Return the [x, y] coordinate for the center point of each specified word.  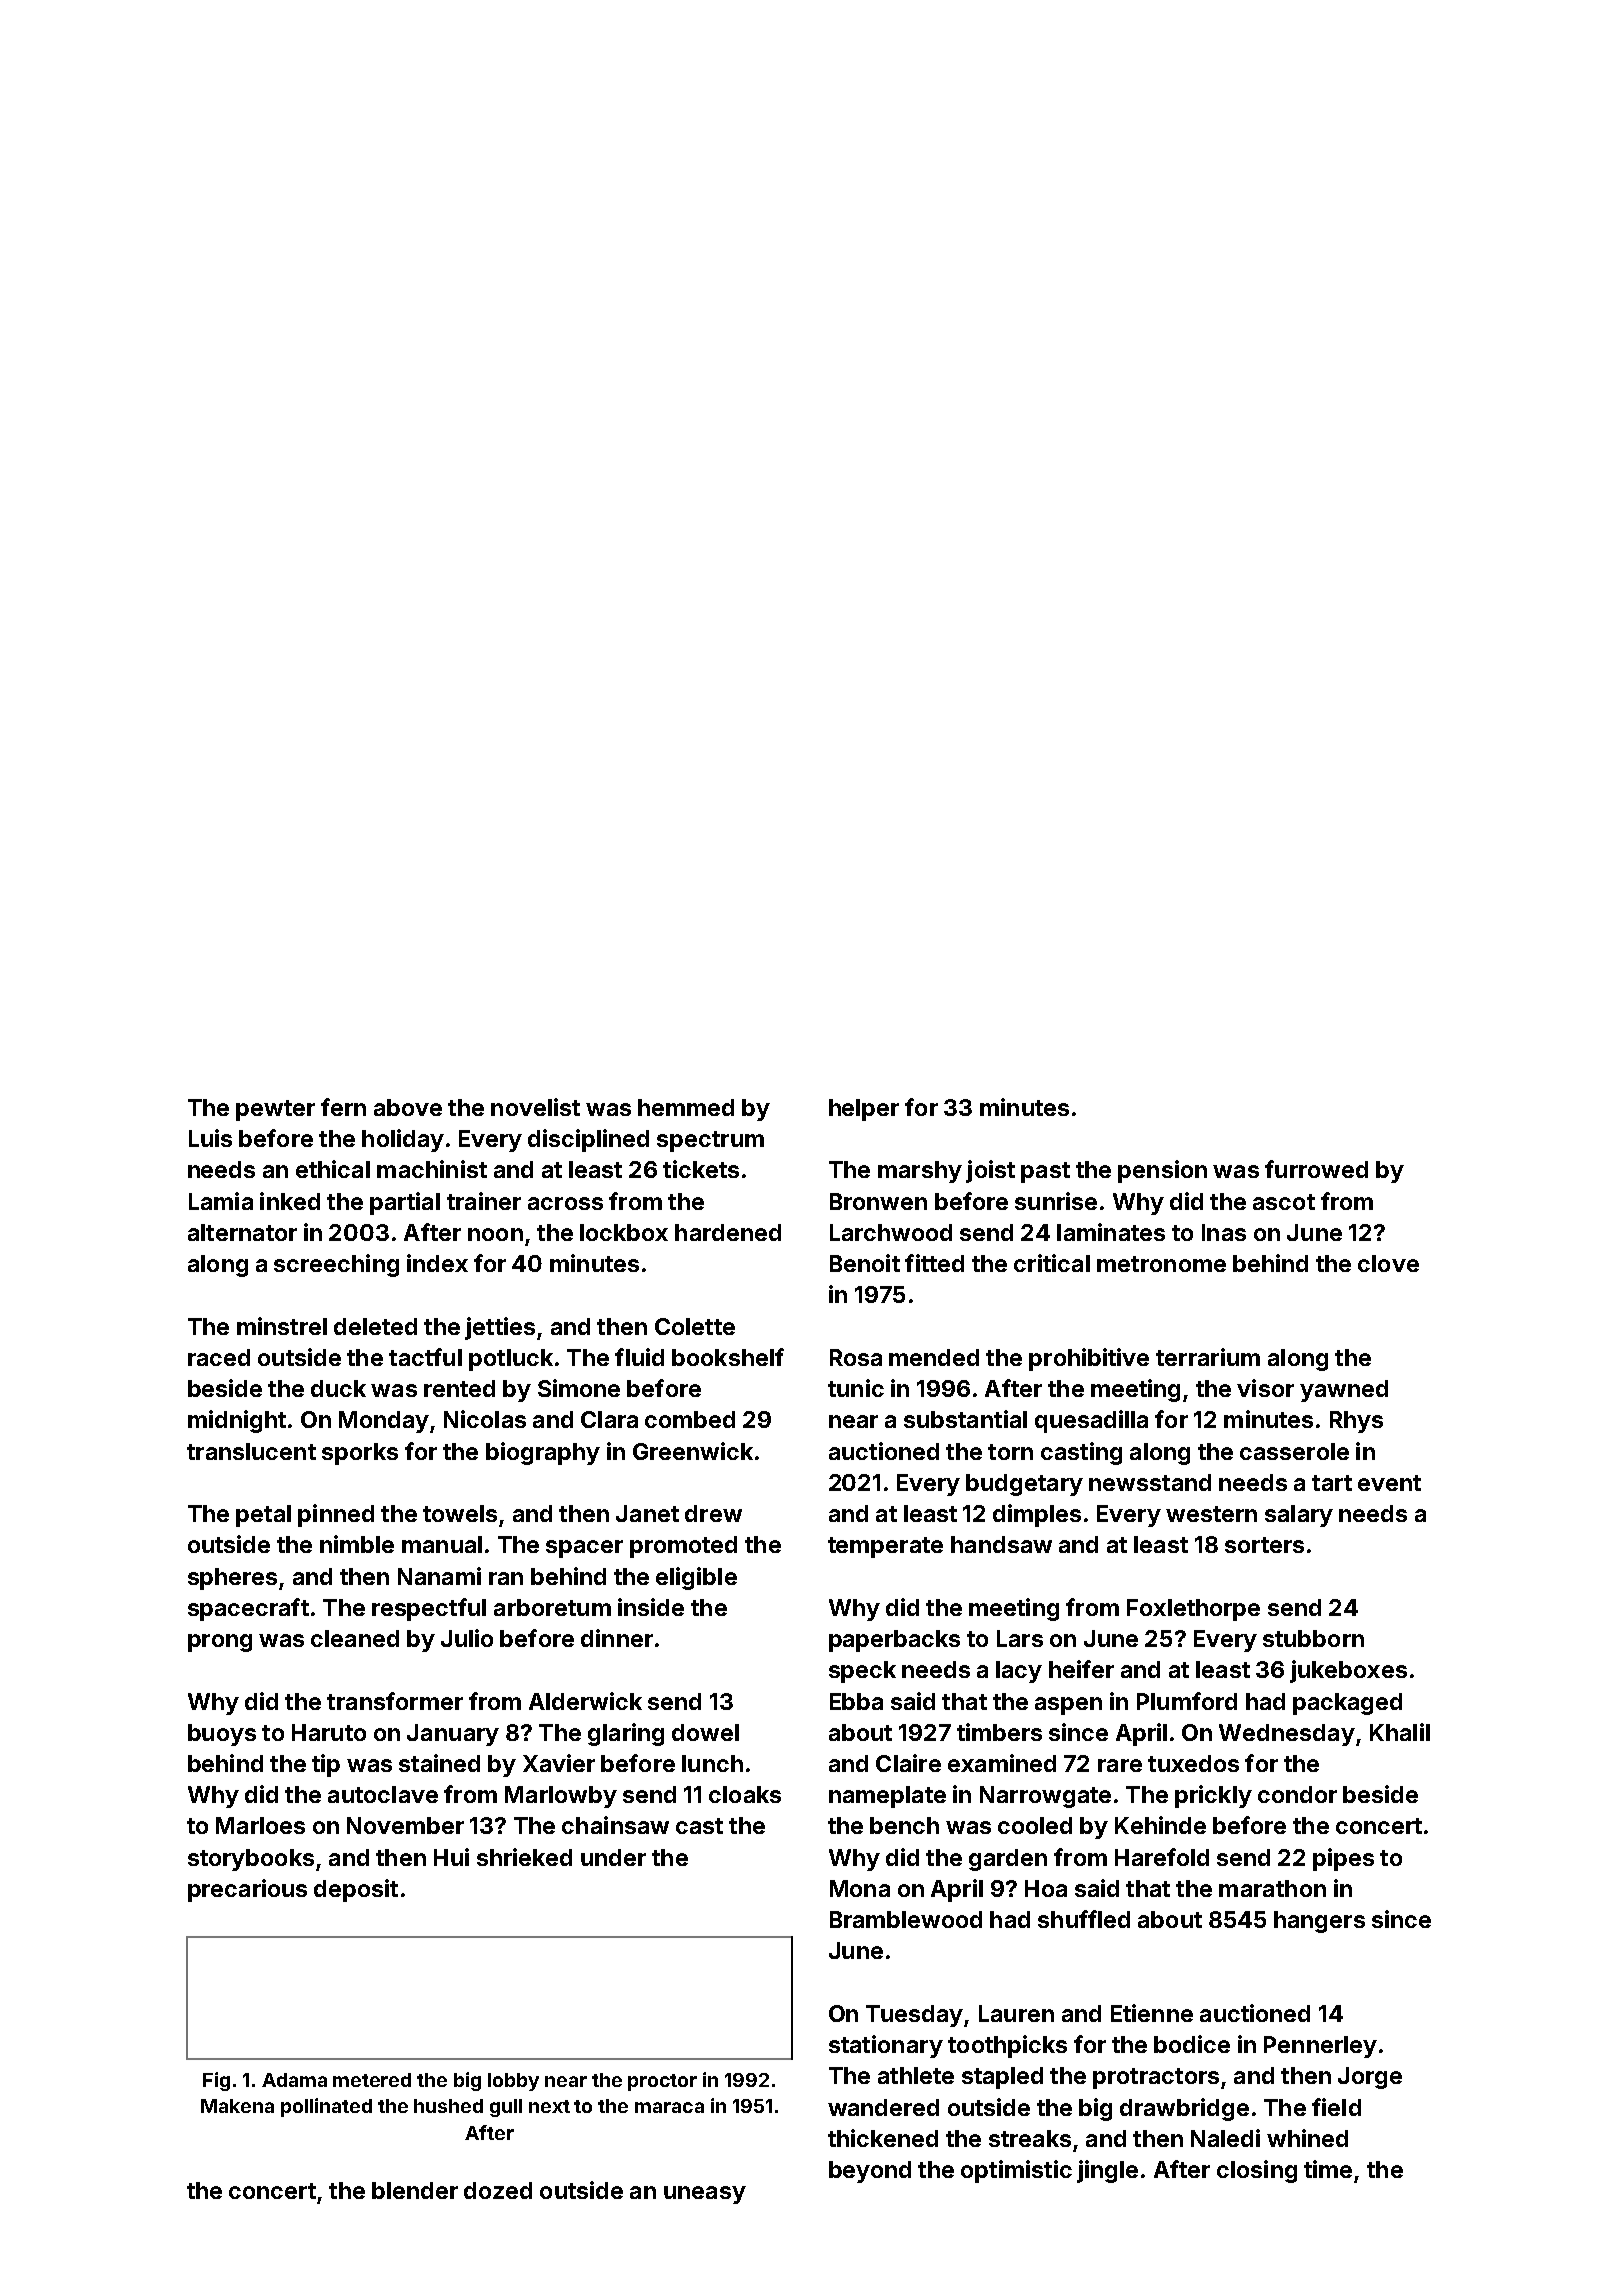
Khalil [1400, 1732]
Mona [860, 1888]
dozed [498, 2190]
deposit [356, 1890]
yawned [1344, 1391]
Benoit [865, 1263]
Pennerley [1320, 2047]
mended [934, 1357]
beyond [870, 2172]
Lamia [221, 1201]
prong [220, 1643]
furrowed [1316, 1169]
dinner [617, 1638]
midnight [237, 1421]
